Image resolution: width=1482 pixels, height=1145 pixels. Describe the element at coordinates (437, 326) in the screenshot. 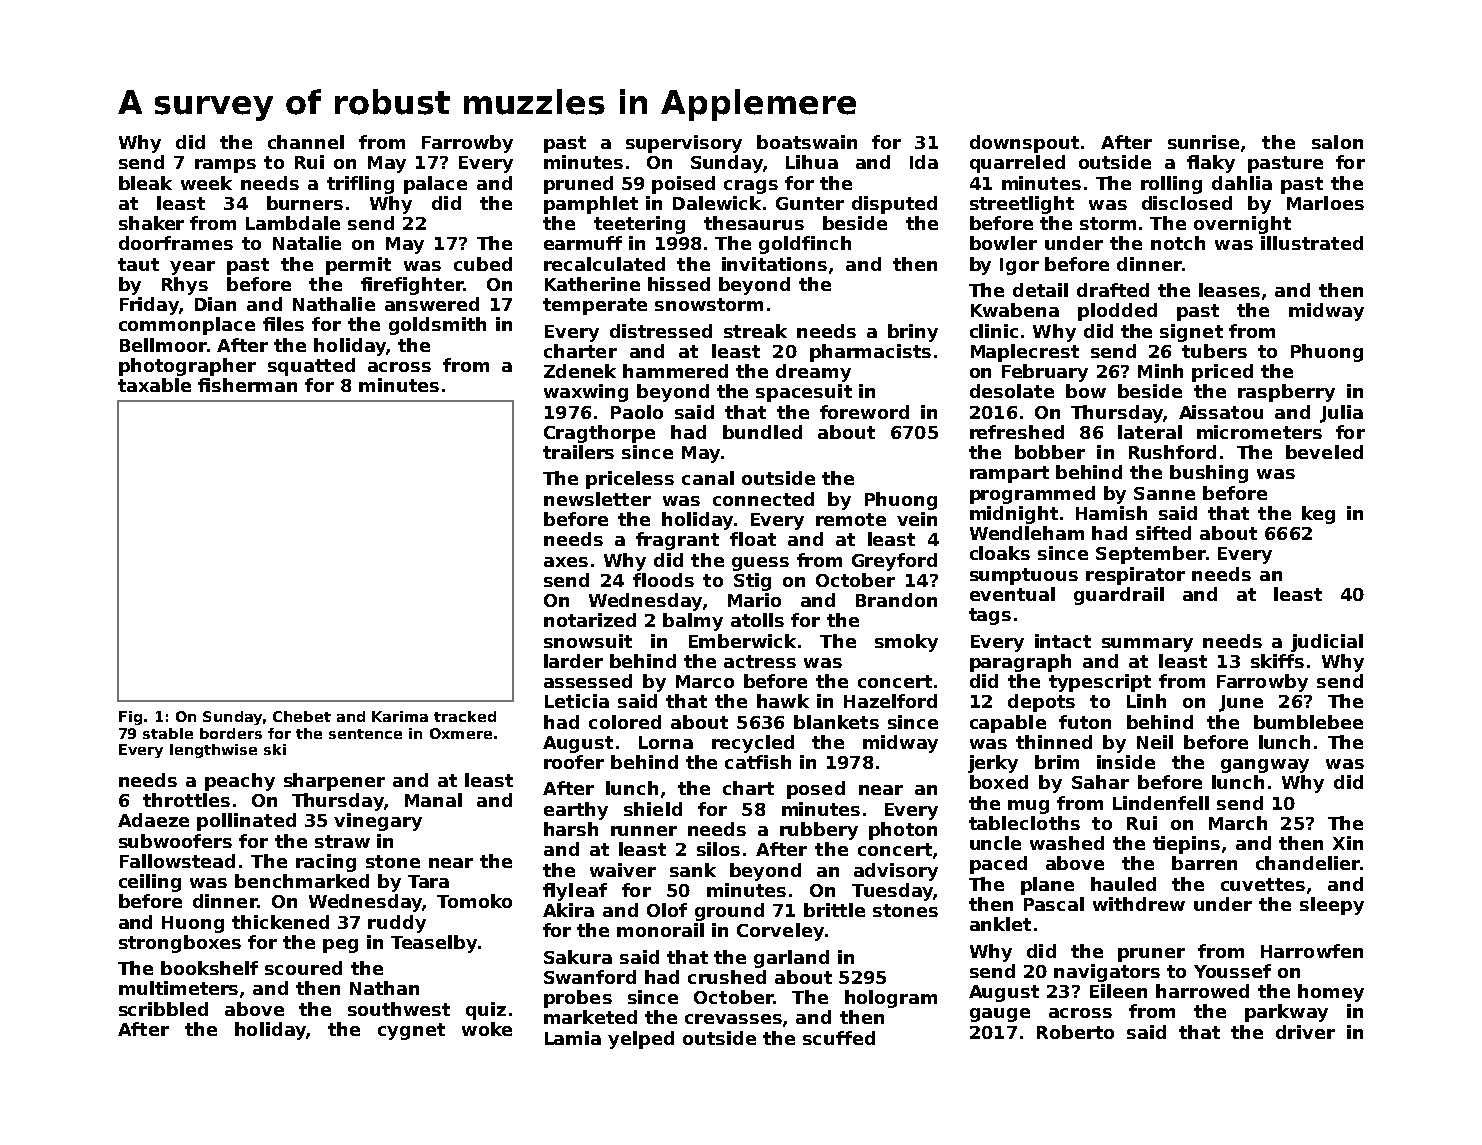

I see `goldsmith` at that location.
